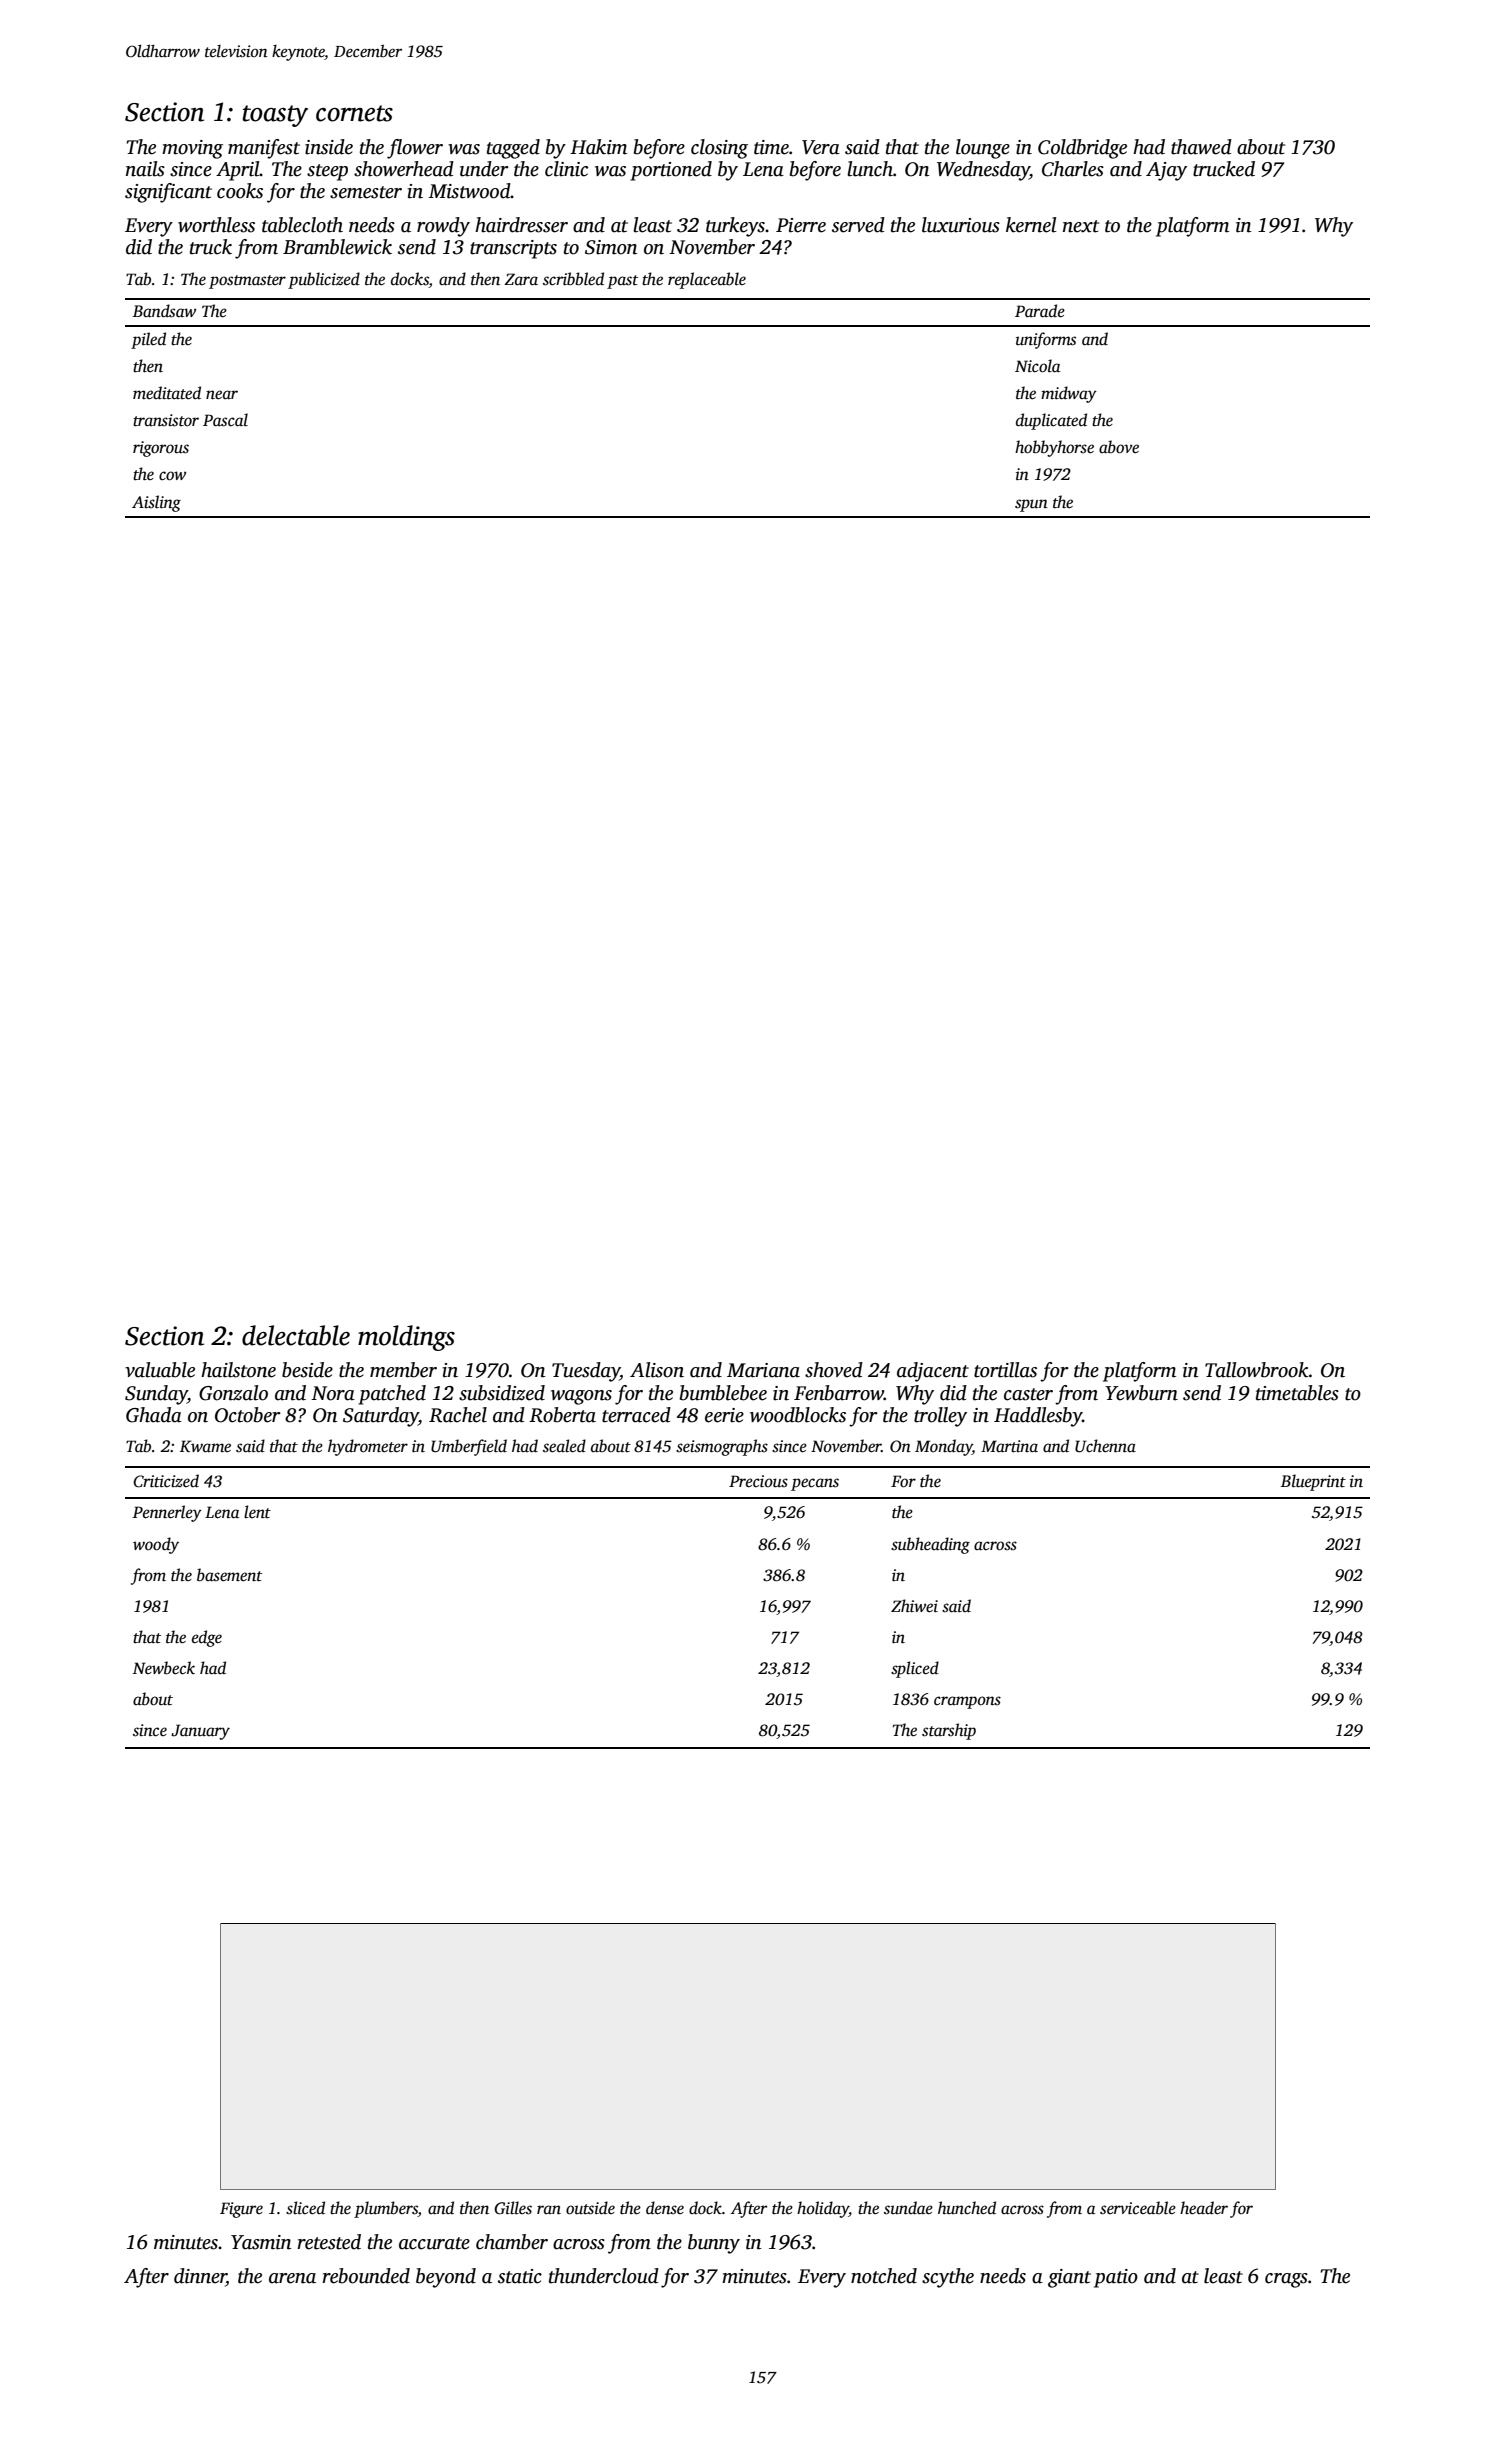 The height and width of the document is (2464, 1496). What do you see at coordinates (1119, 447) in the document?
I see `above` at bounding box center [1119, 447].
